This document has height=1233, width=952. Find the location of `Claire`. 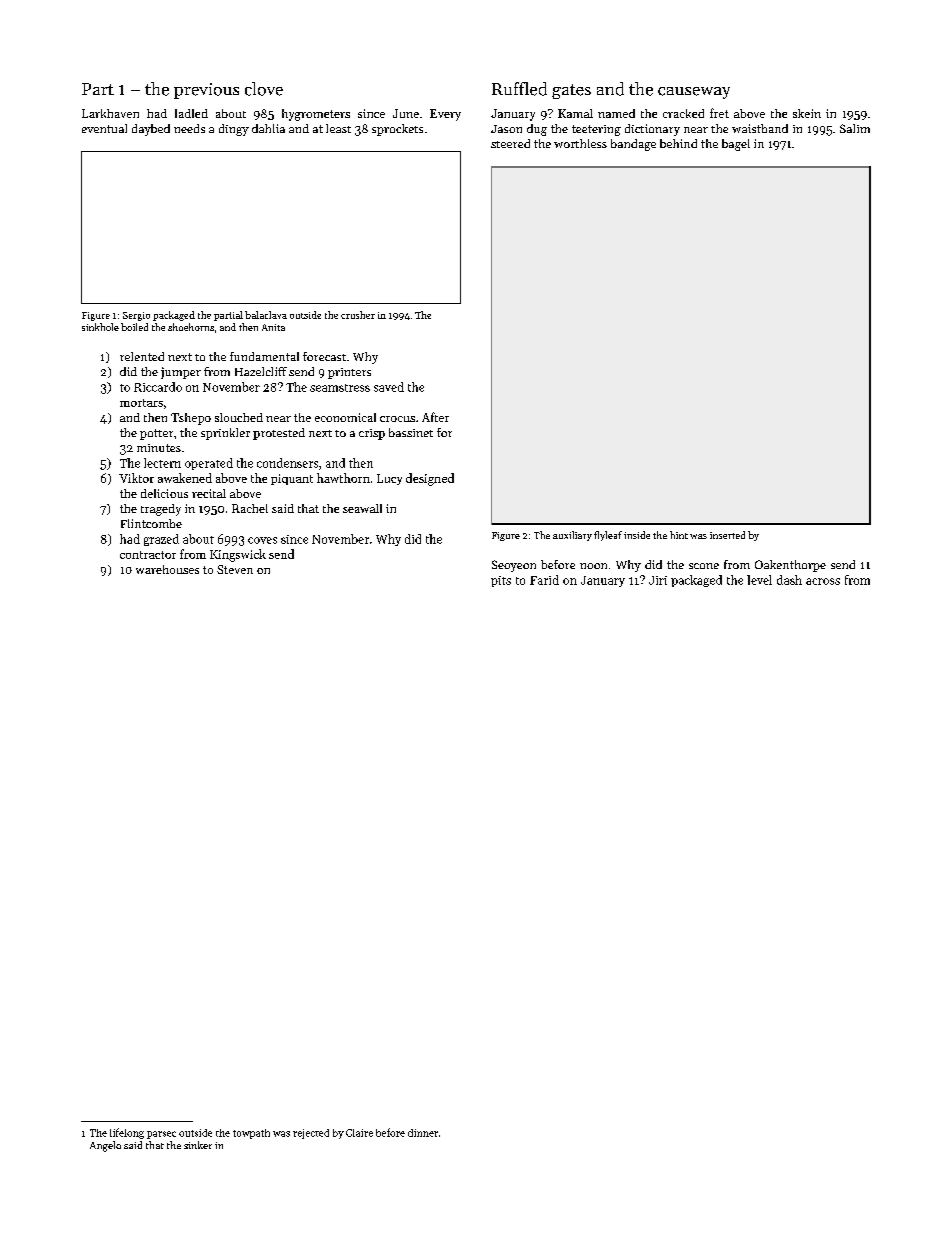

Claire is located at coordinates (359, 1133).
